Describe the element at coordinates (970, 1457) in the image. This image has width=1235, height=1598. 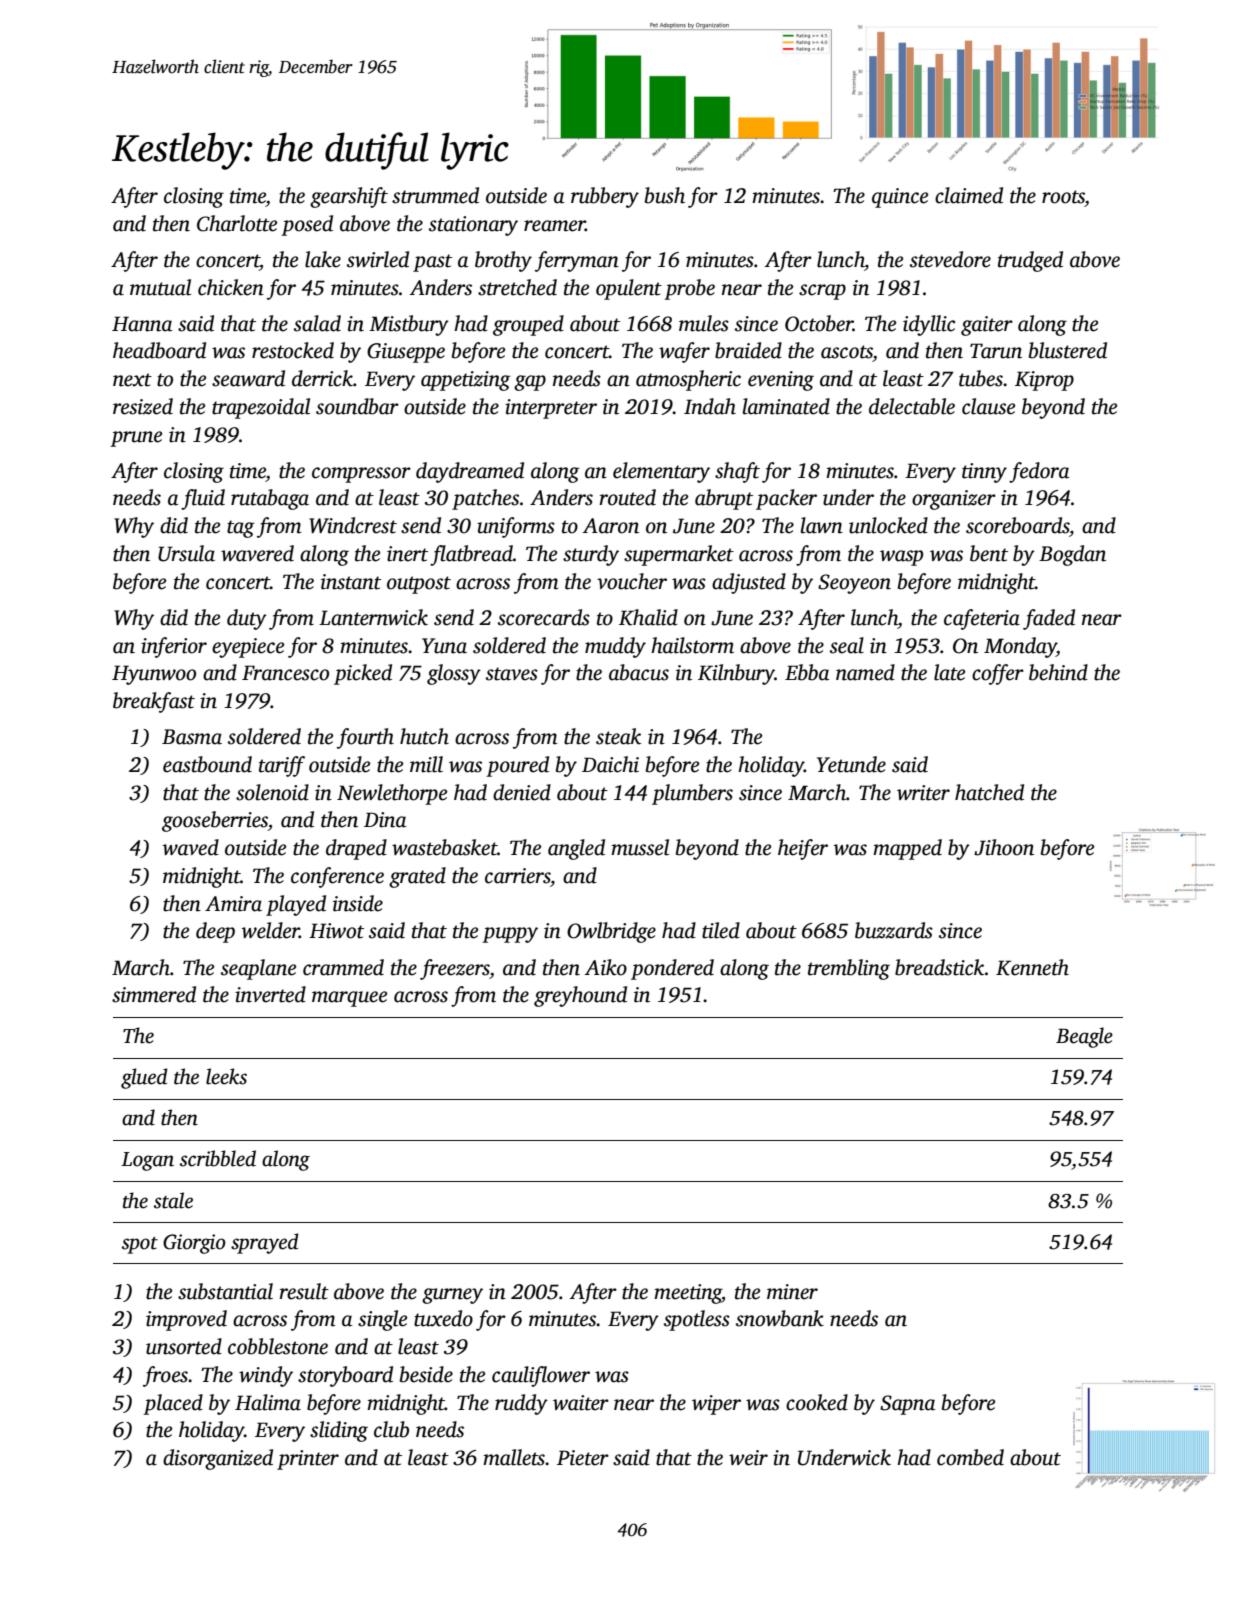
I see `combed` at that location.
